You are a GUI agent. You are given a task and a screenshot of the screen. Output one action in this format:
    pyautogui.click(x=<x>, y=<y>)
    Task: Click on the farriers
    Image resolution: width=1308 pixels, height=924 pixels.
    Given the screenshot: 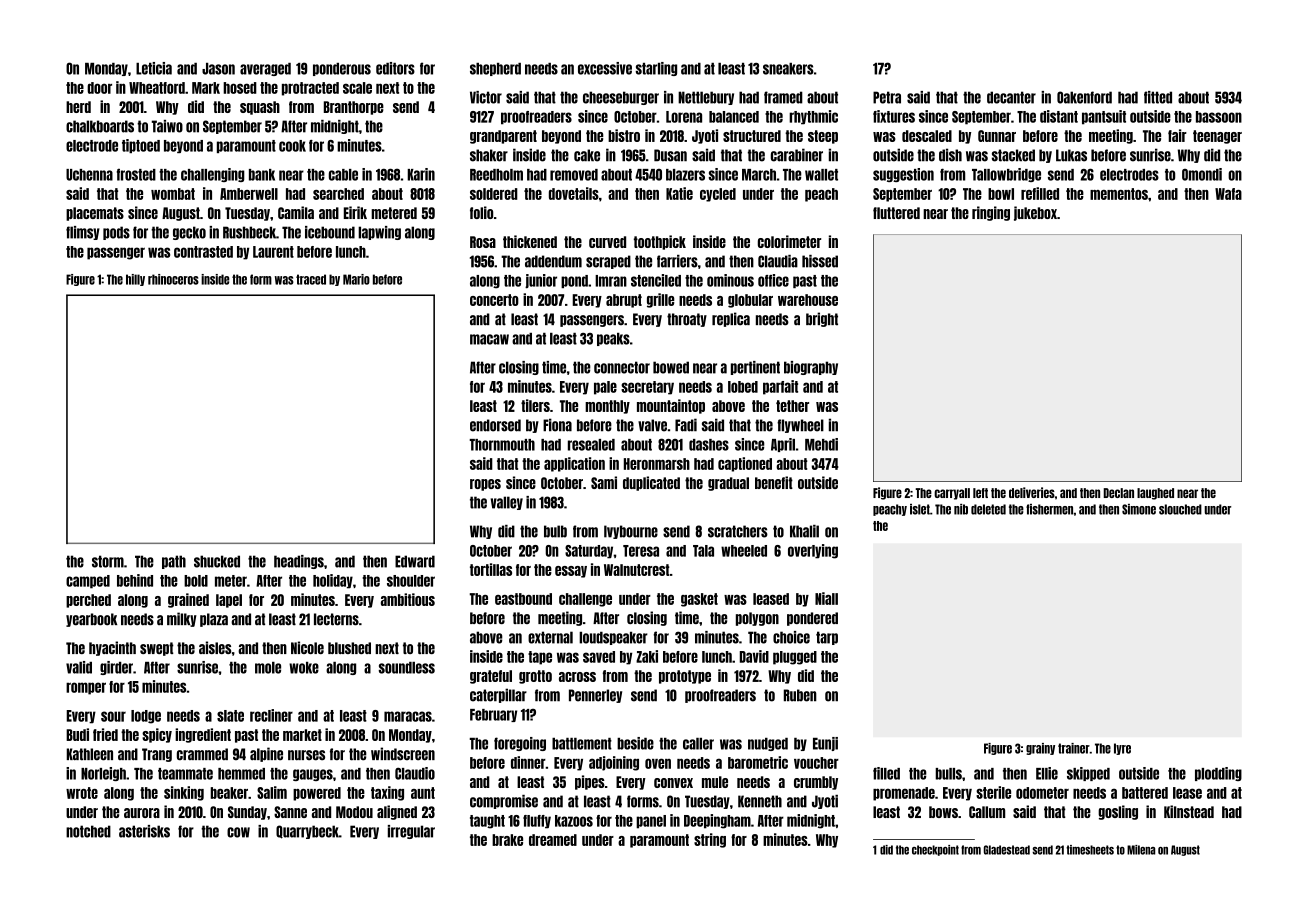 What is the action you would take?
    pyautogui.click(x=677, y=261)
